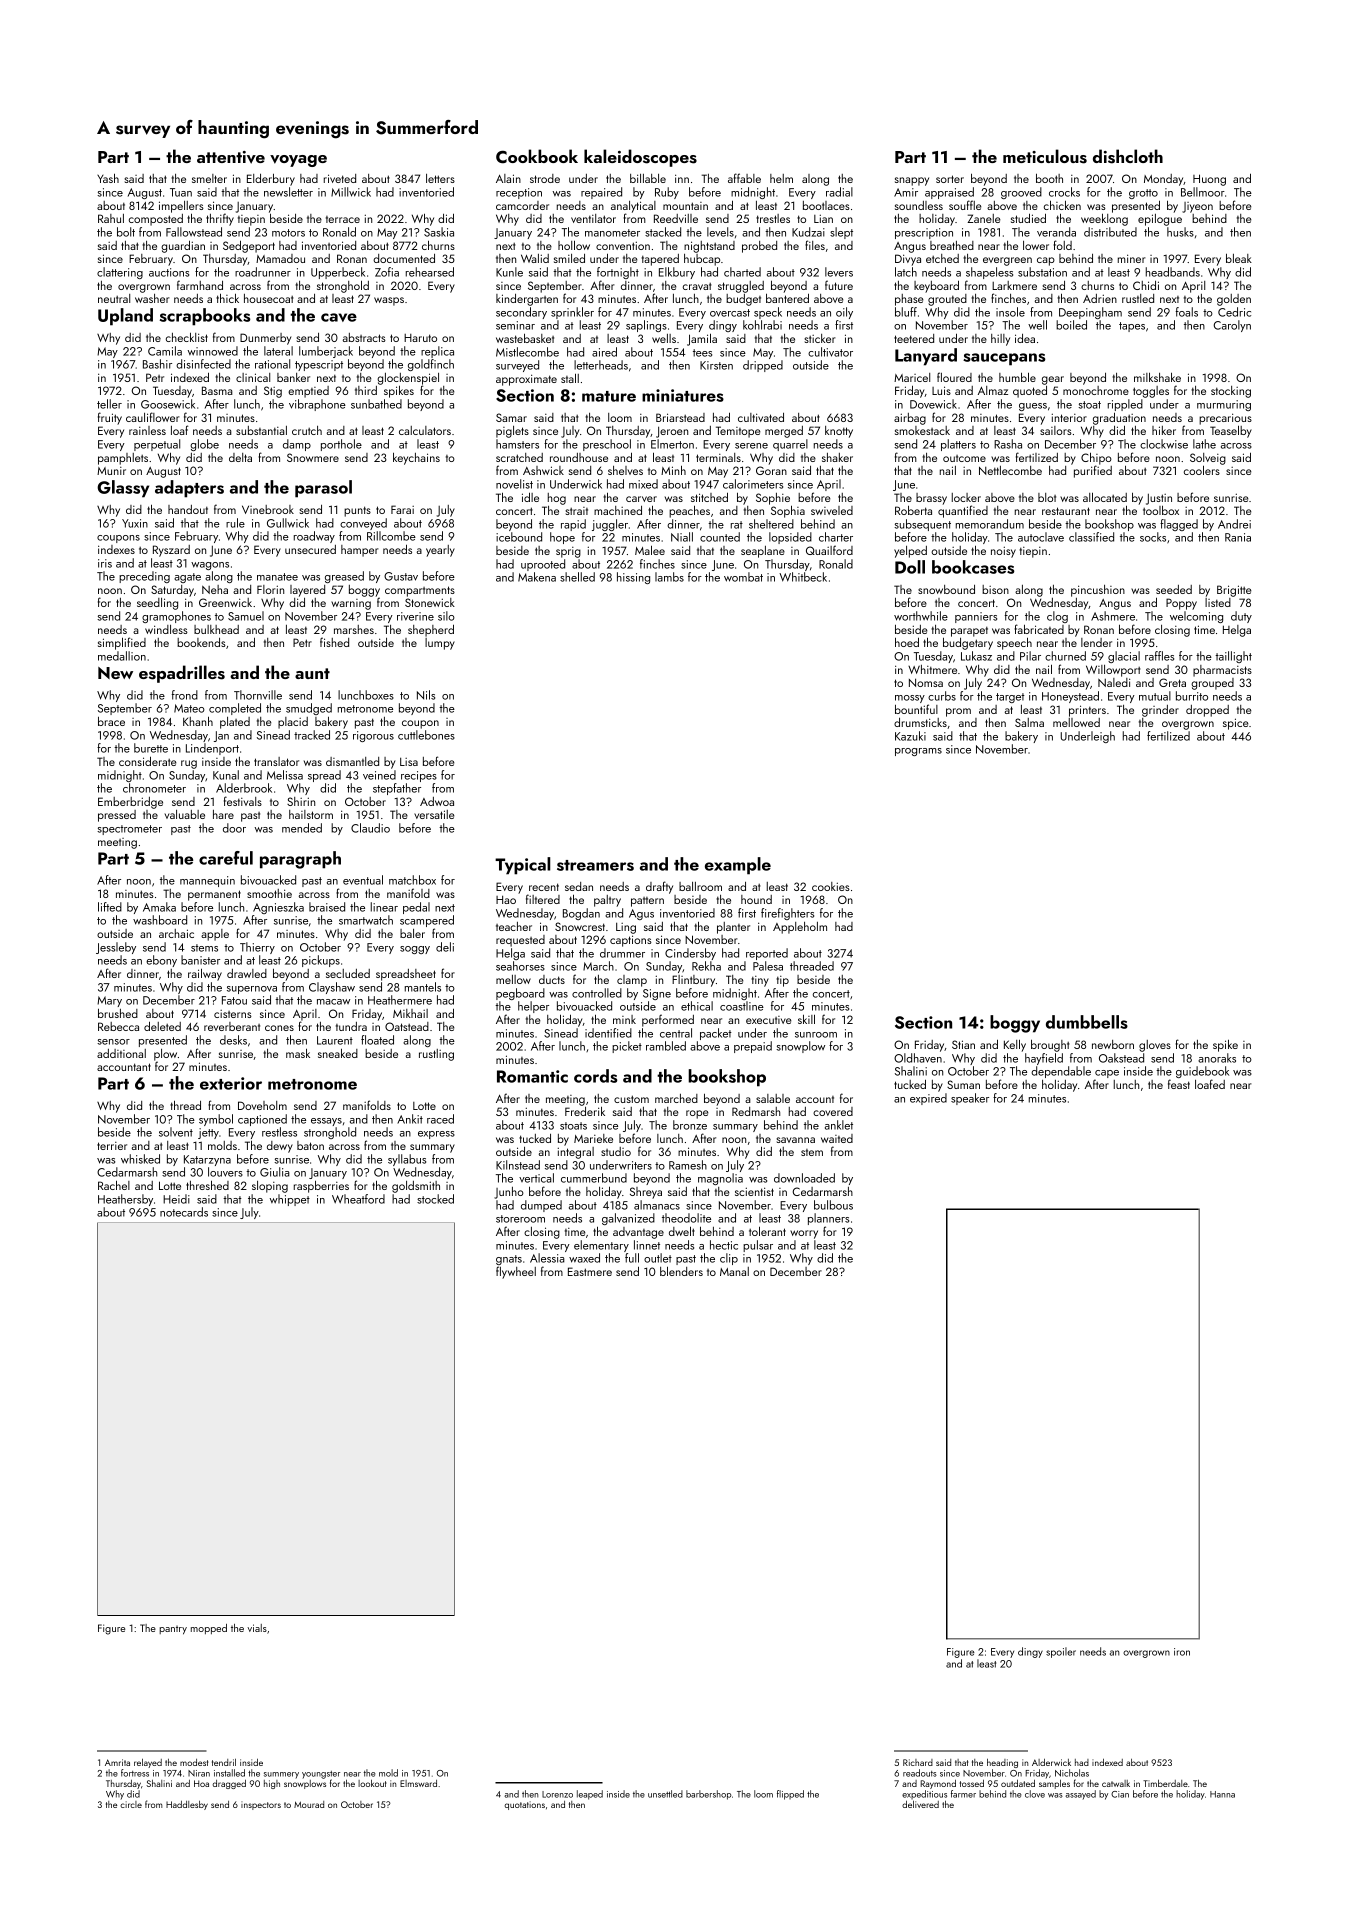 The image size is (1349, 1907). What do you see at coordinates (1093, 471) in the screenshot?
I see `purified` at bounding box center [1093, 471].
